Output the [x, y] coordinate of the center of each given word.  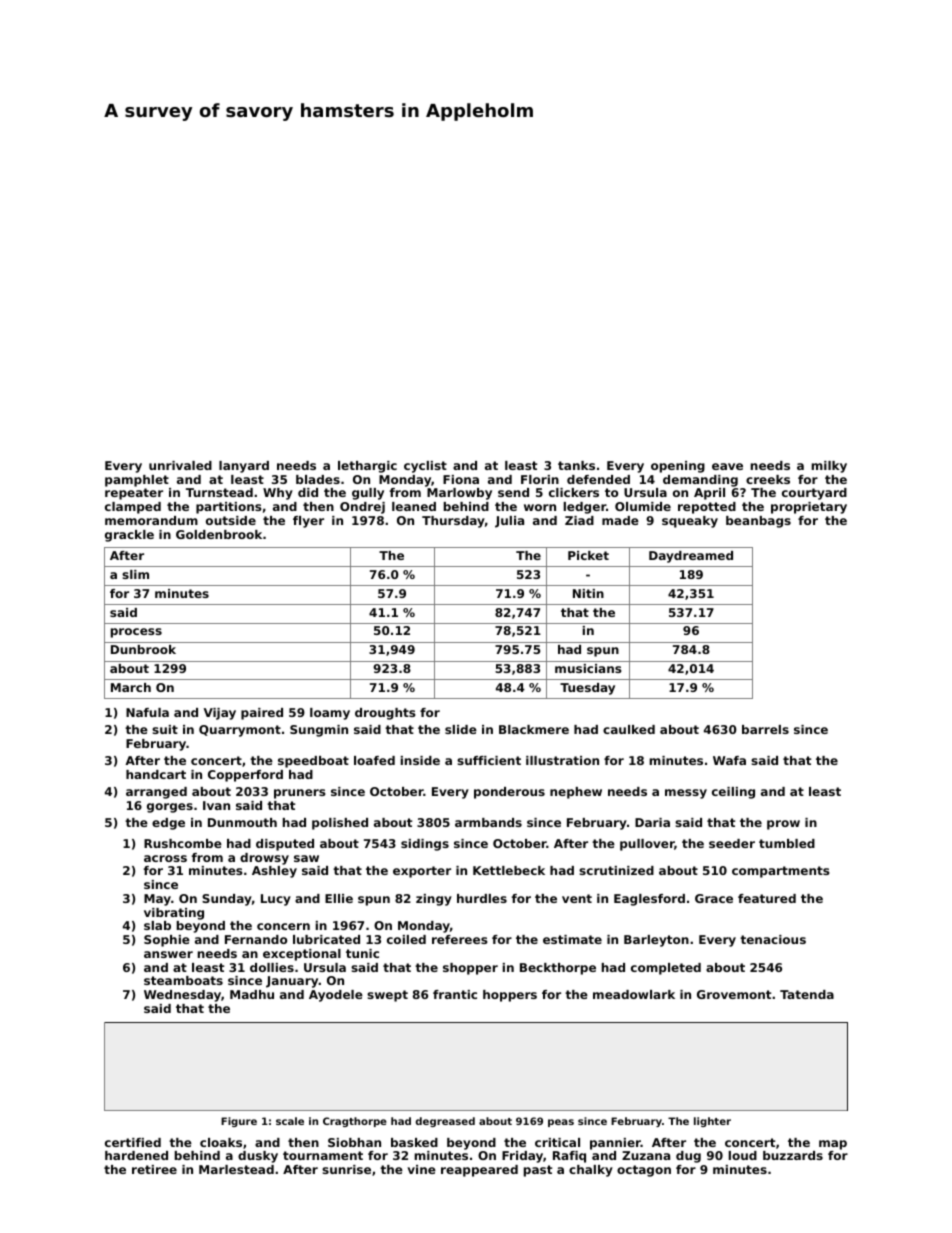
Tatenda [807, 994]
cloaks [221, 1142]
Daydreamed [691, 557]
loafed [374, 760]
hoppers [510, 996]
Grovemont [734, 994]
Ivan [216, 805]
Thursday [453, 522]
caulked [629, 729]
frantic [455, 994]
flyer [308, 522]
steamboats [183, 980]
